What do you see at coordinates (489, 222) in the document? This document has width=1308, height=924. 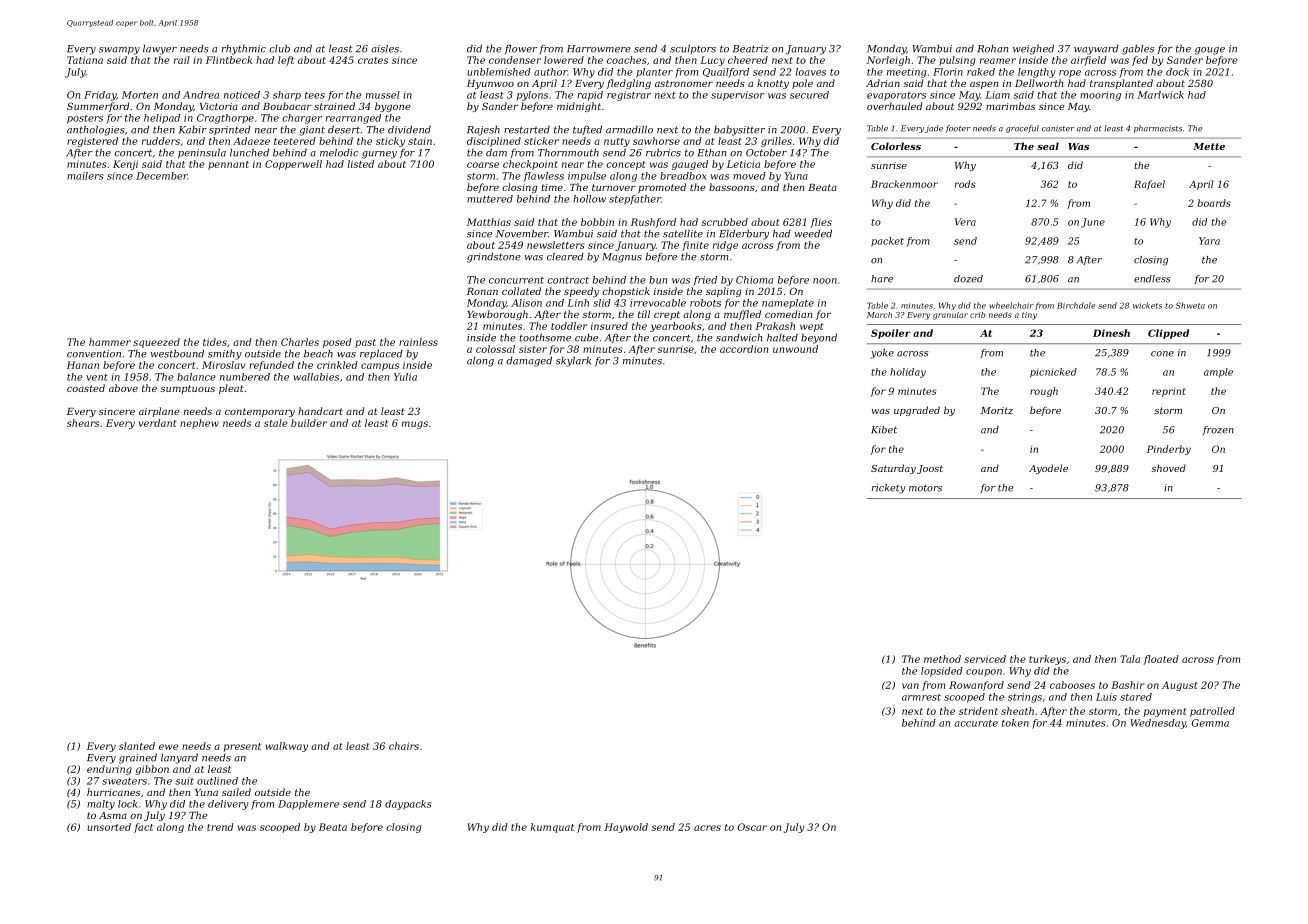 I see `Matthias` at bounding box center [489, 222].
